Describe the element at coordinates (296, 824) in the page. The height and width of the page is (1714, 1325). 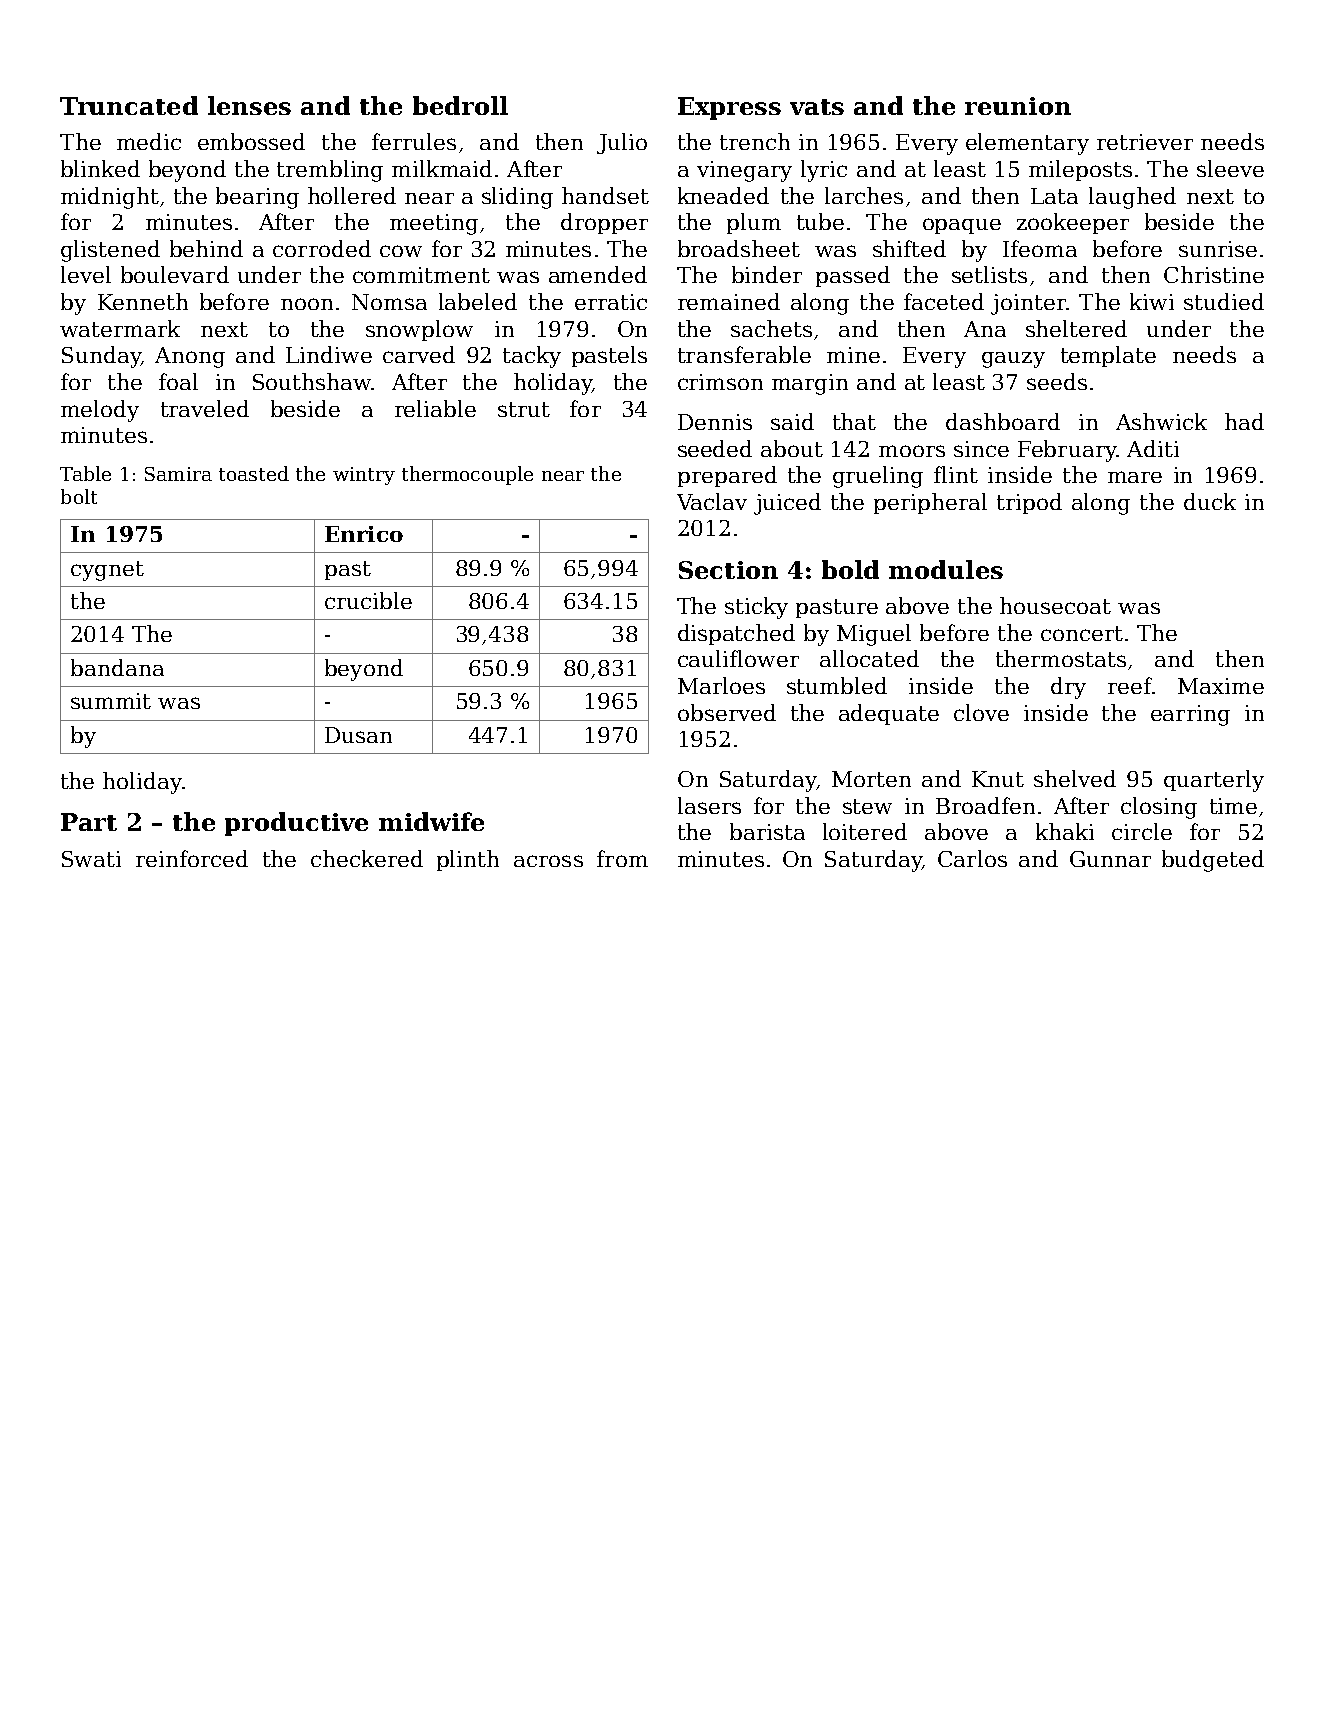
I see `productive` at that location.
